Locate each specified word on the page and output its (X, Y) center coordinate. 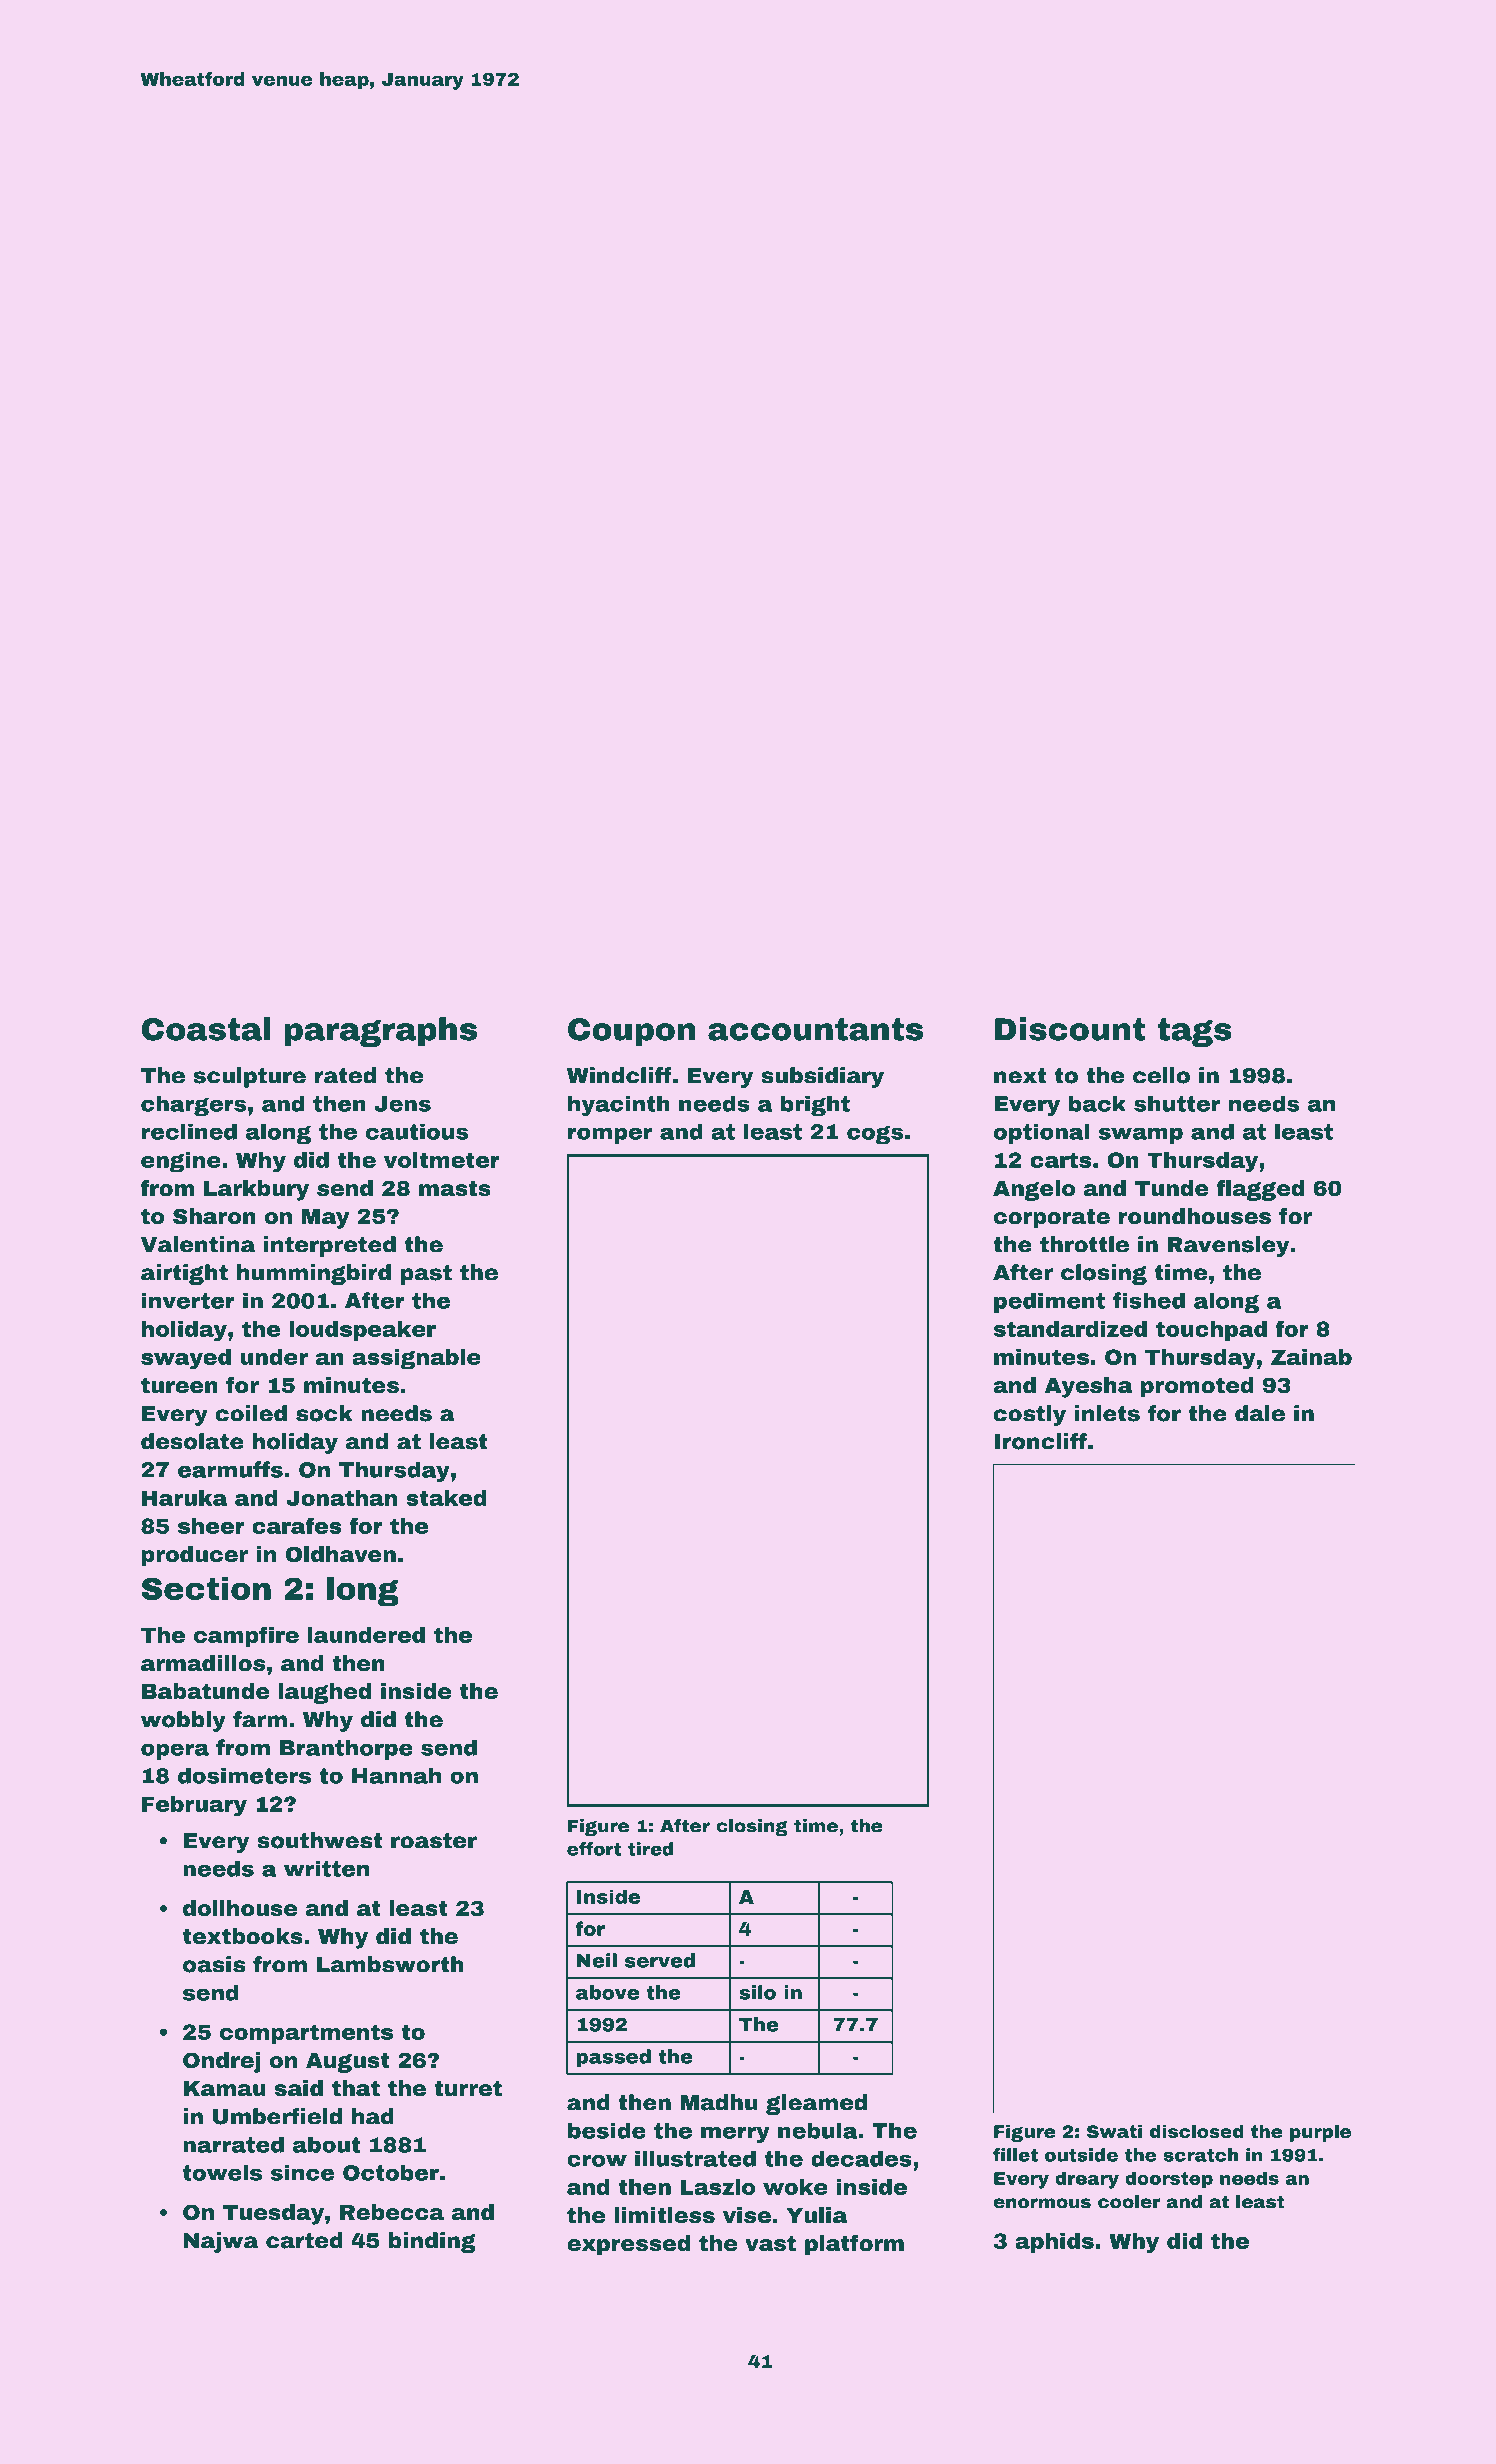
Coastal (206, 1029)
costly (1030, 1415)
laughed (325, 1693)
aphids (1054, 2243)
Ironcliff (1041, 1441)
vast (770, 2244)
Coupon (632, 1032)
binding (432, 2242)
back (1097, 1103)
